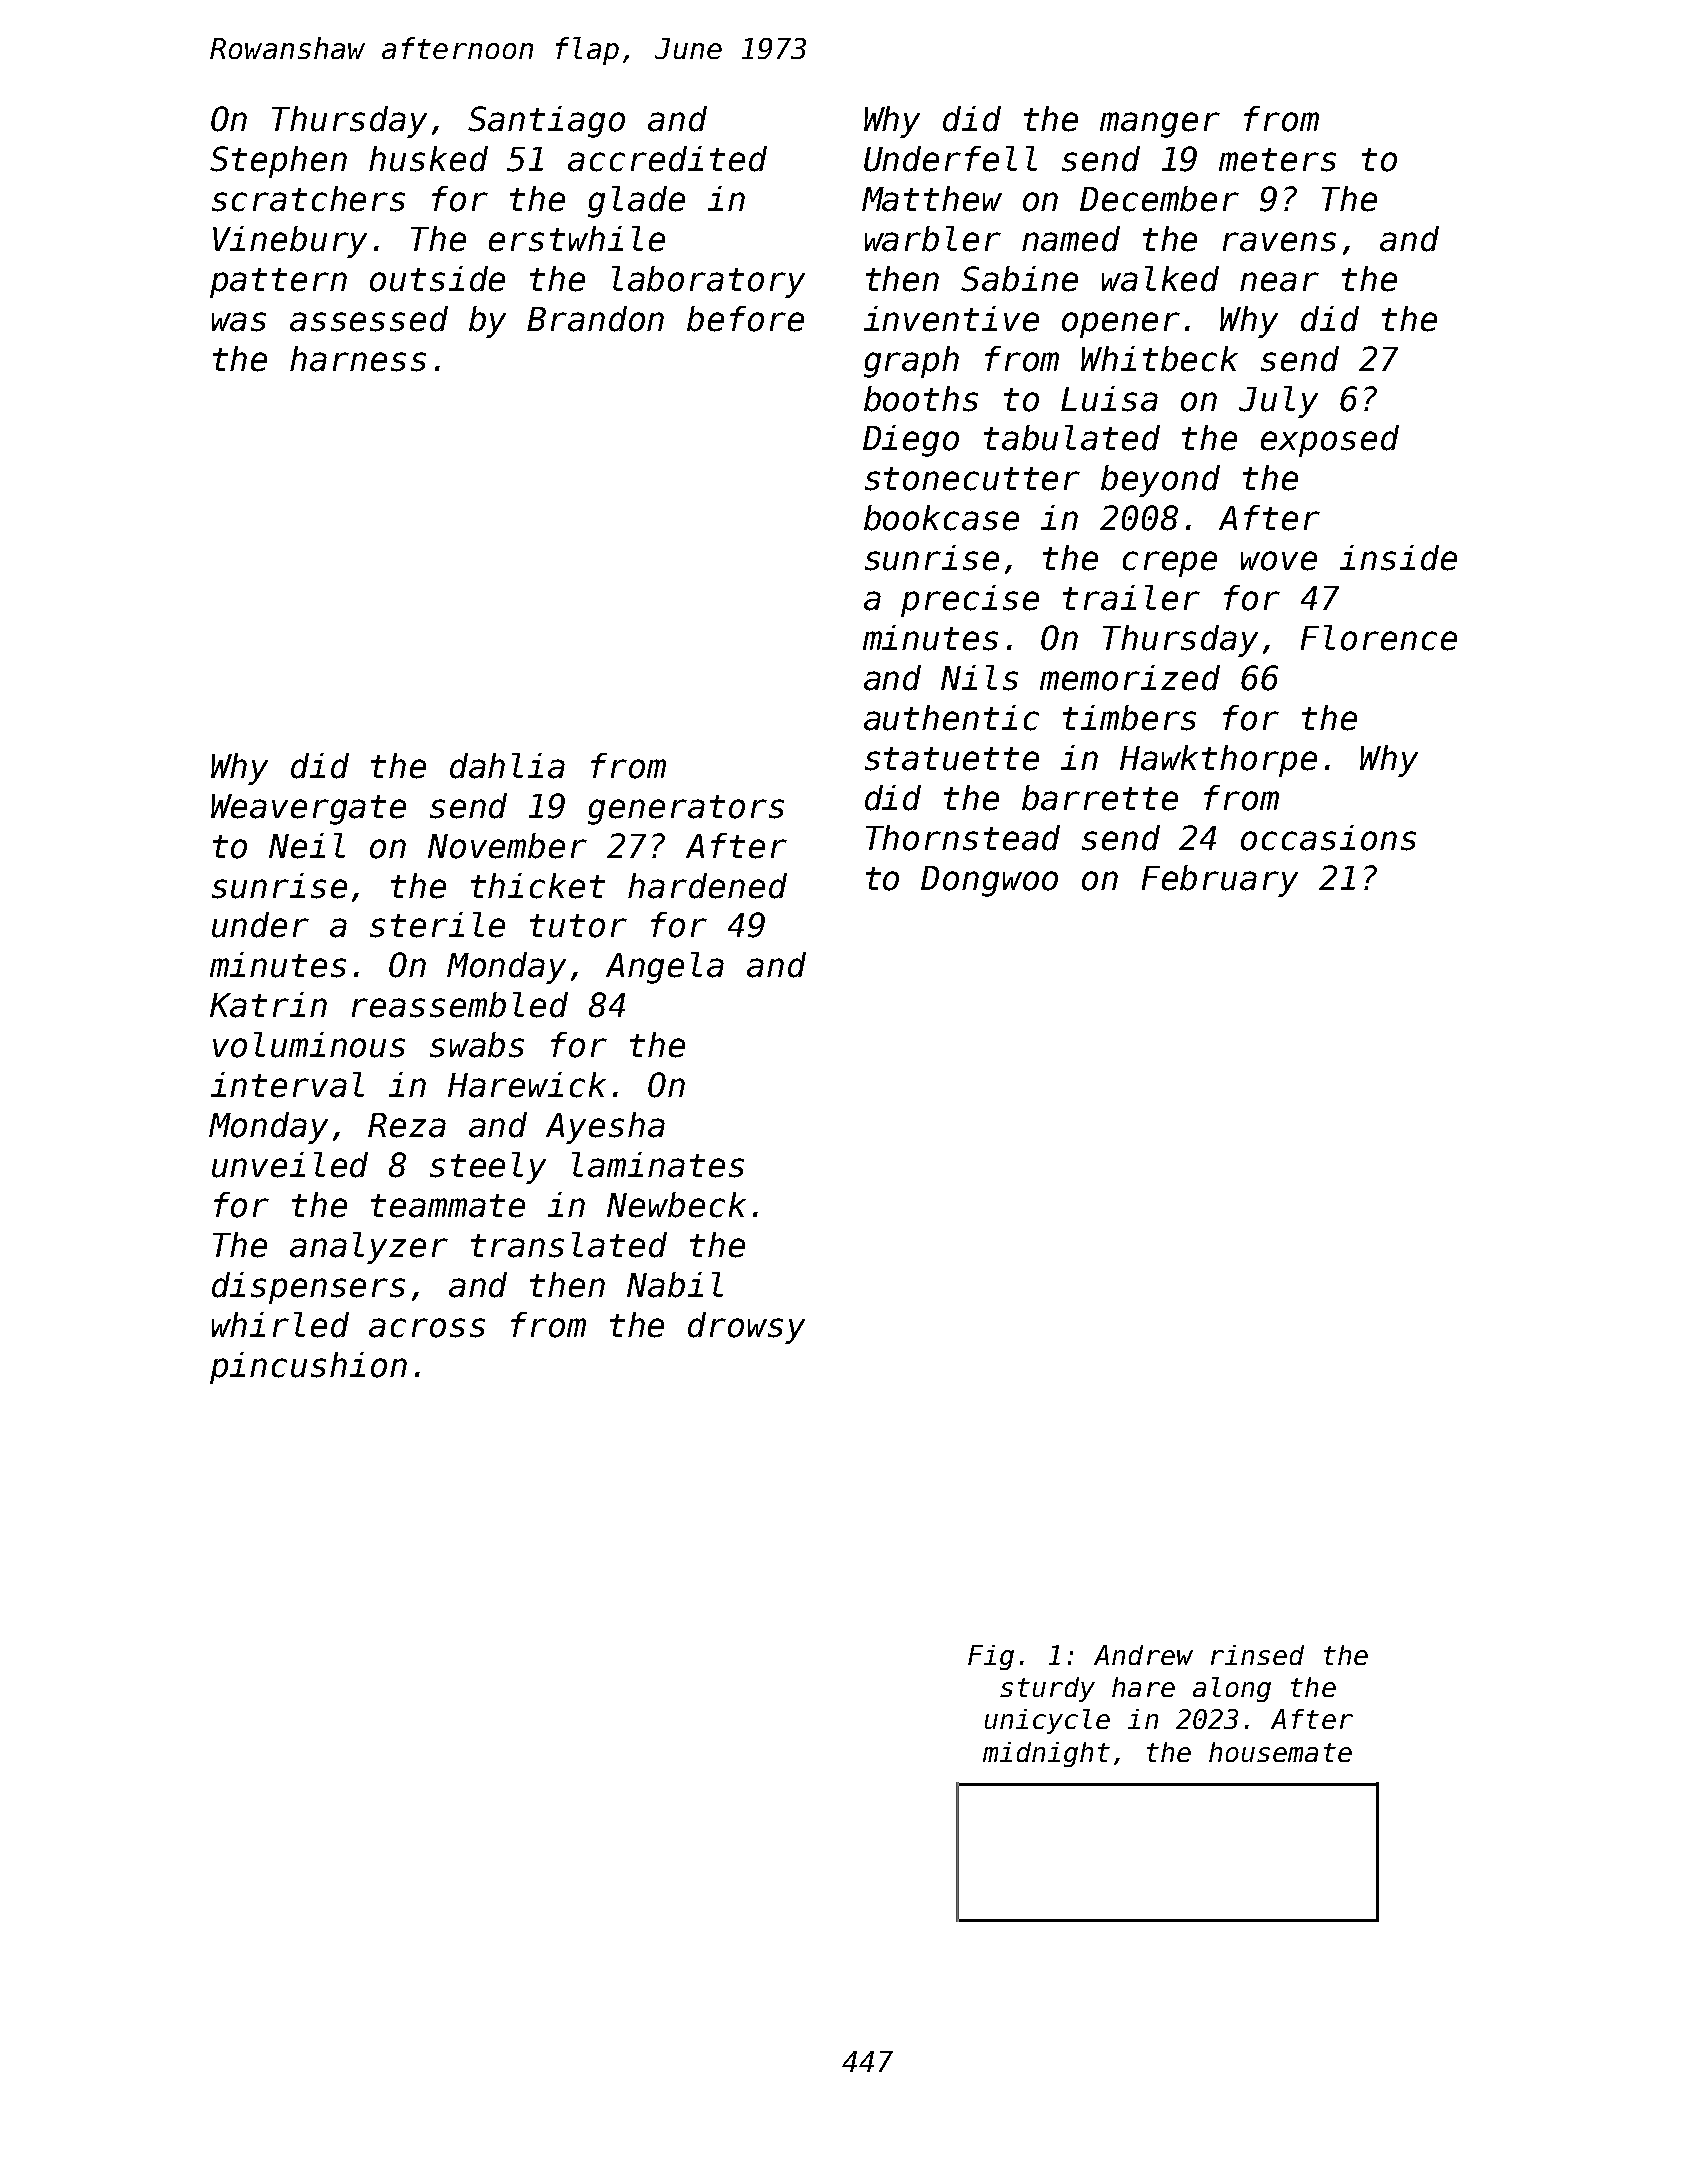  What do you see at coordinates (1220, 881) in the document?
I see `February` at bounding box center [1220, 881].
